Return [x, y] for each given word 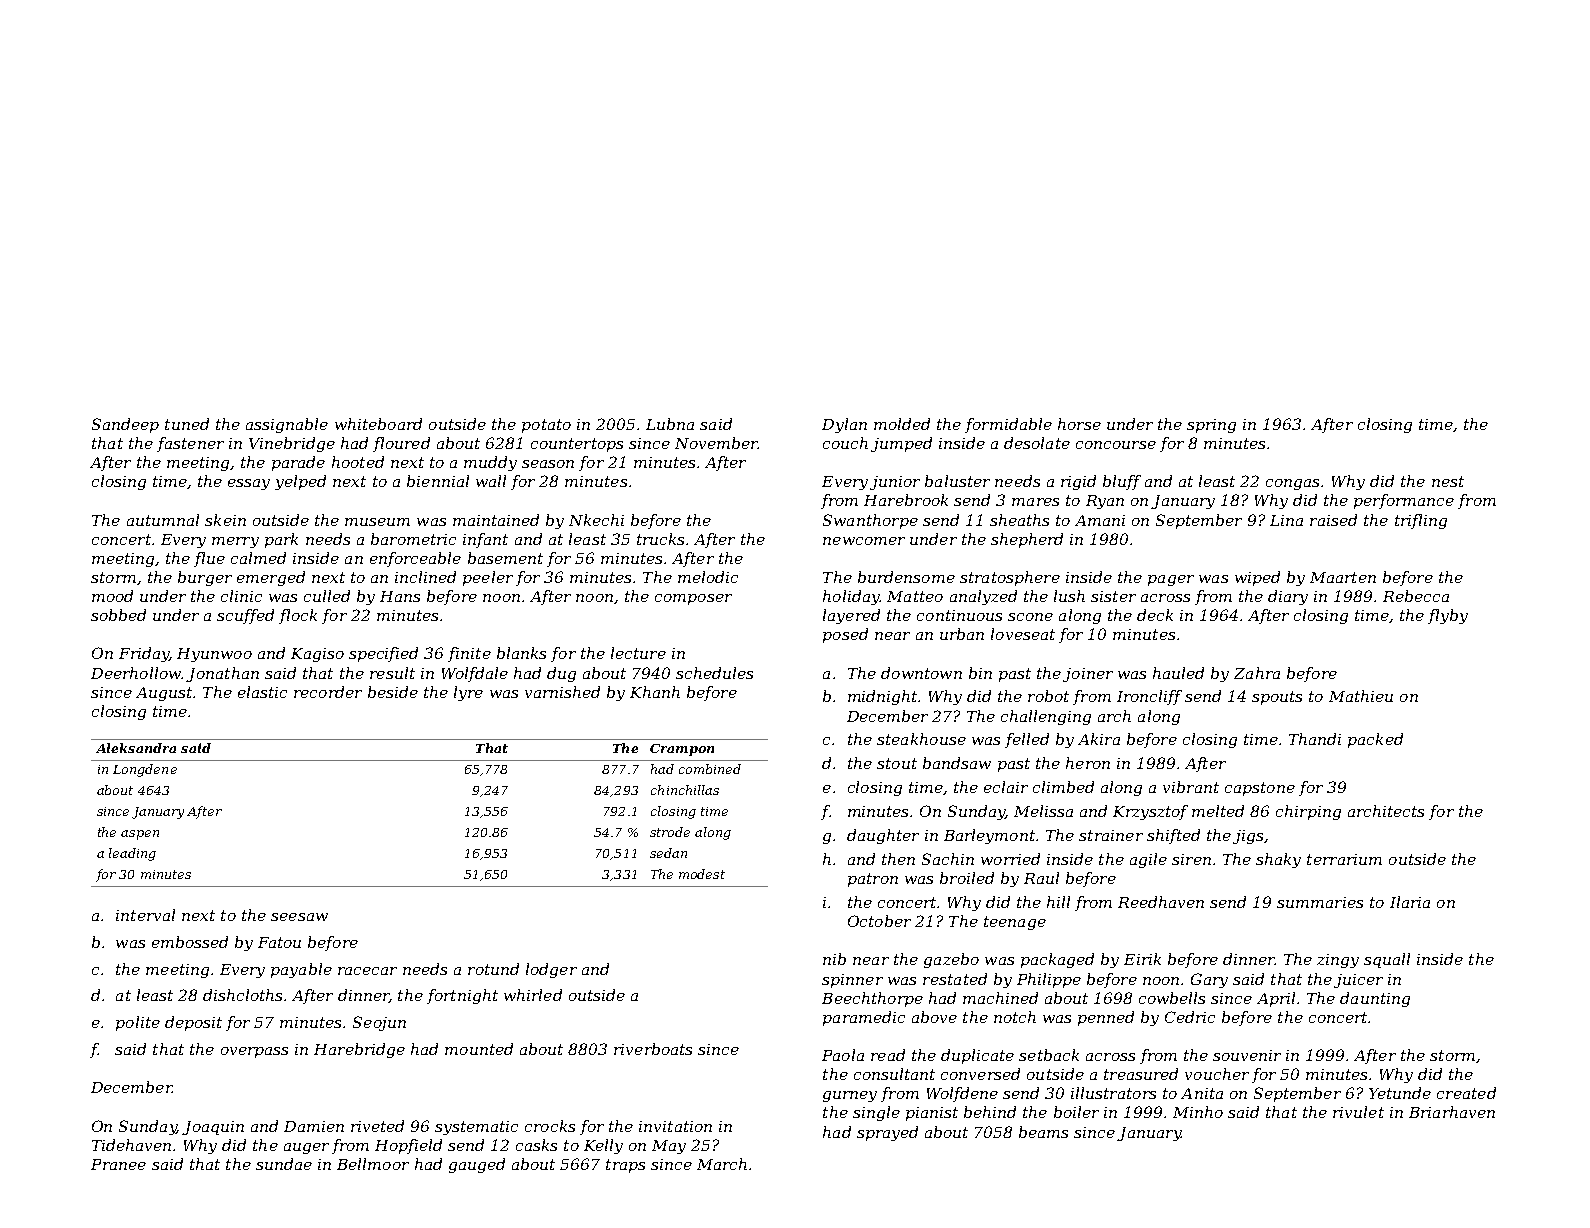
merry [235, 542]
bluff [1122, 482]
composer [693, 599]
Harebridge [359, 1050]
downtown [921, 673]
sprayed [887, 1133]
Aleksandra [136, 748]
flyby [1448, 616]
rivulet [1358, 1112]
